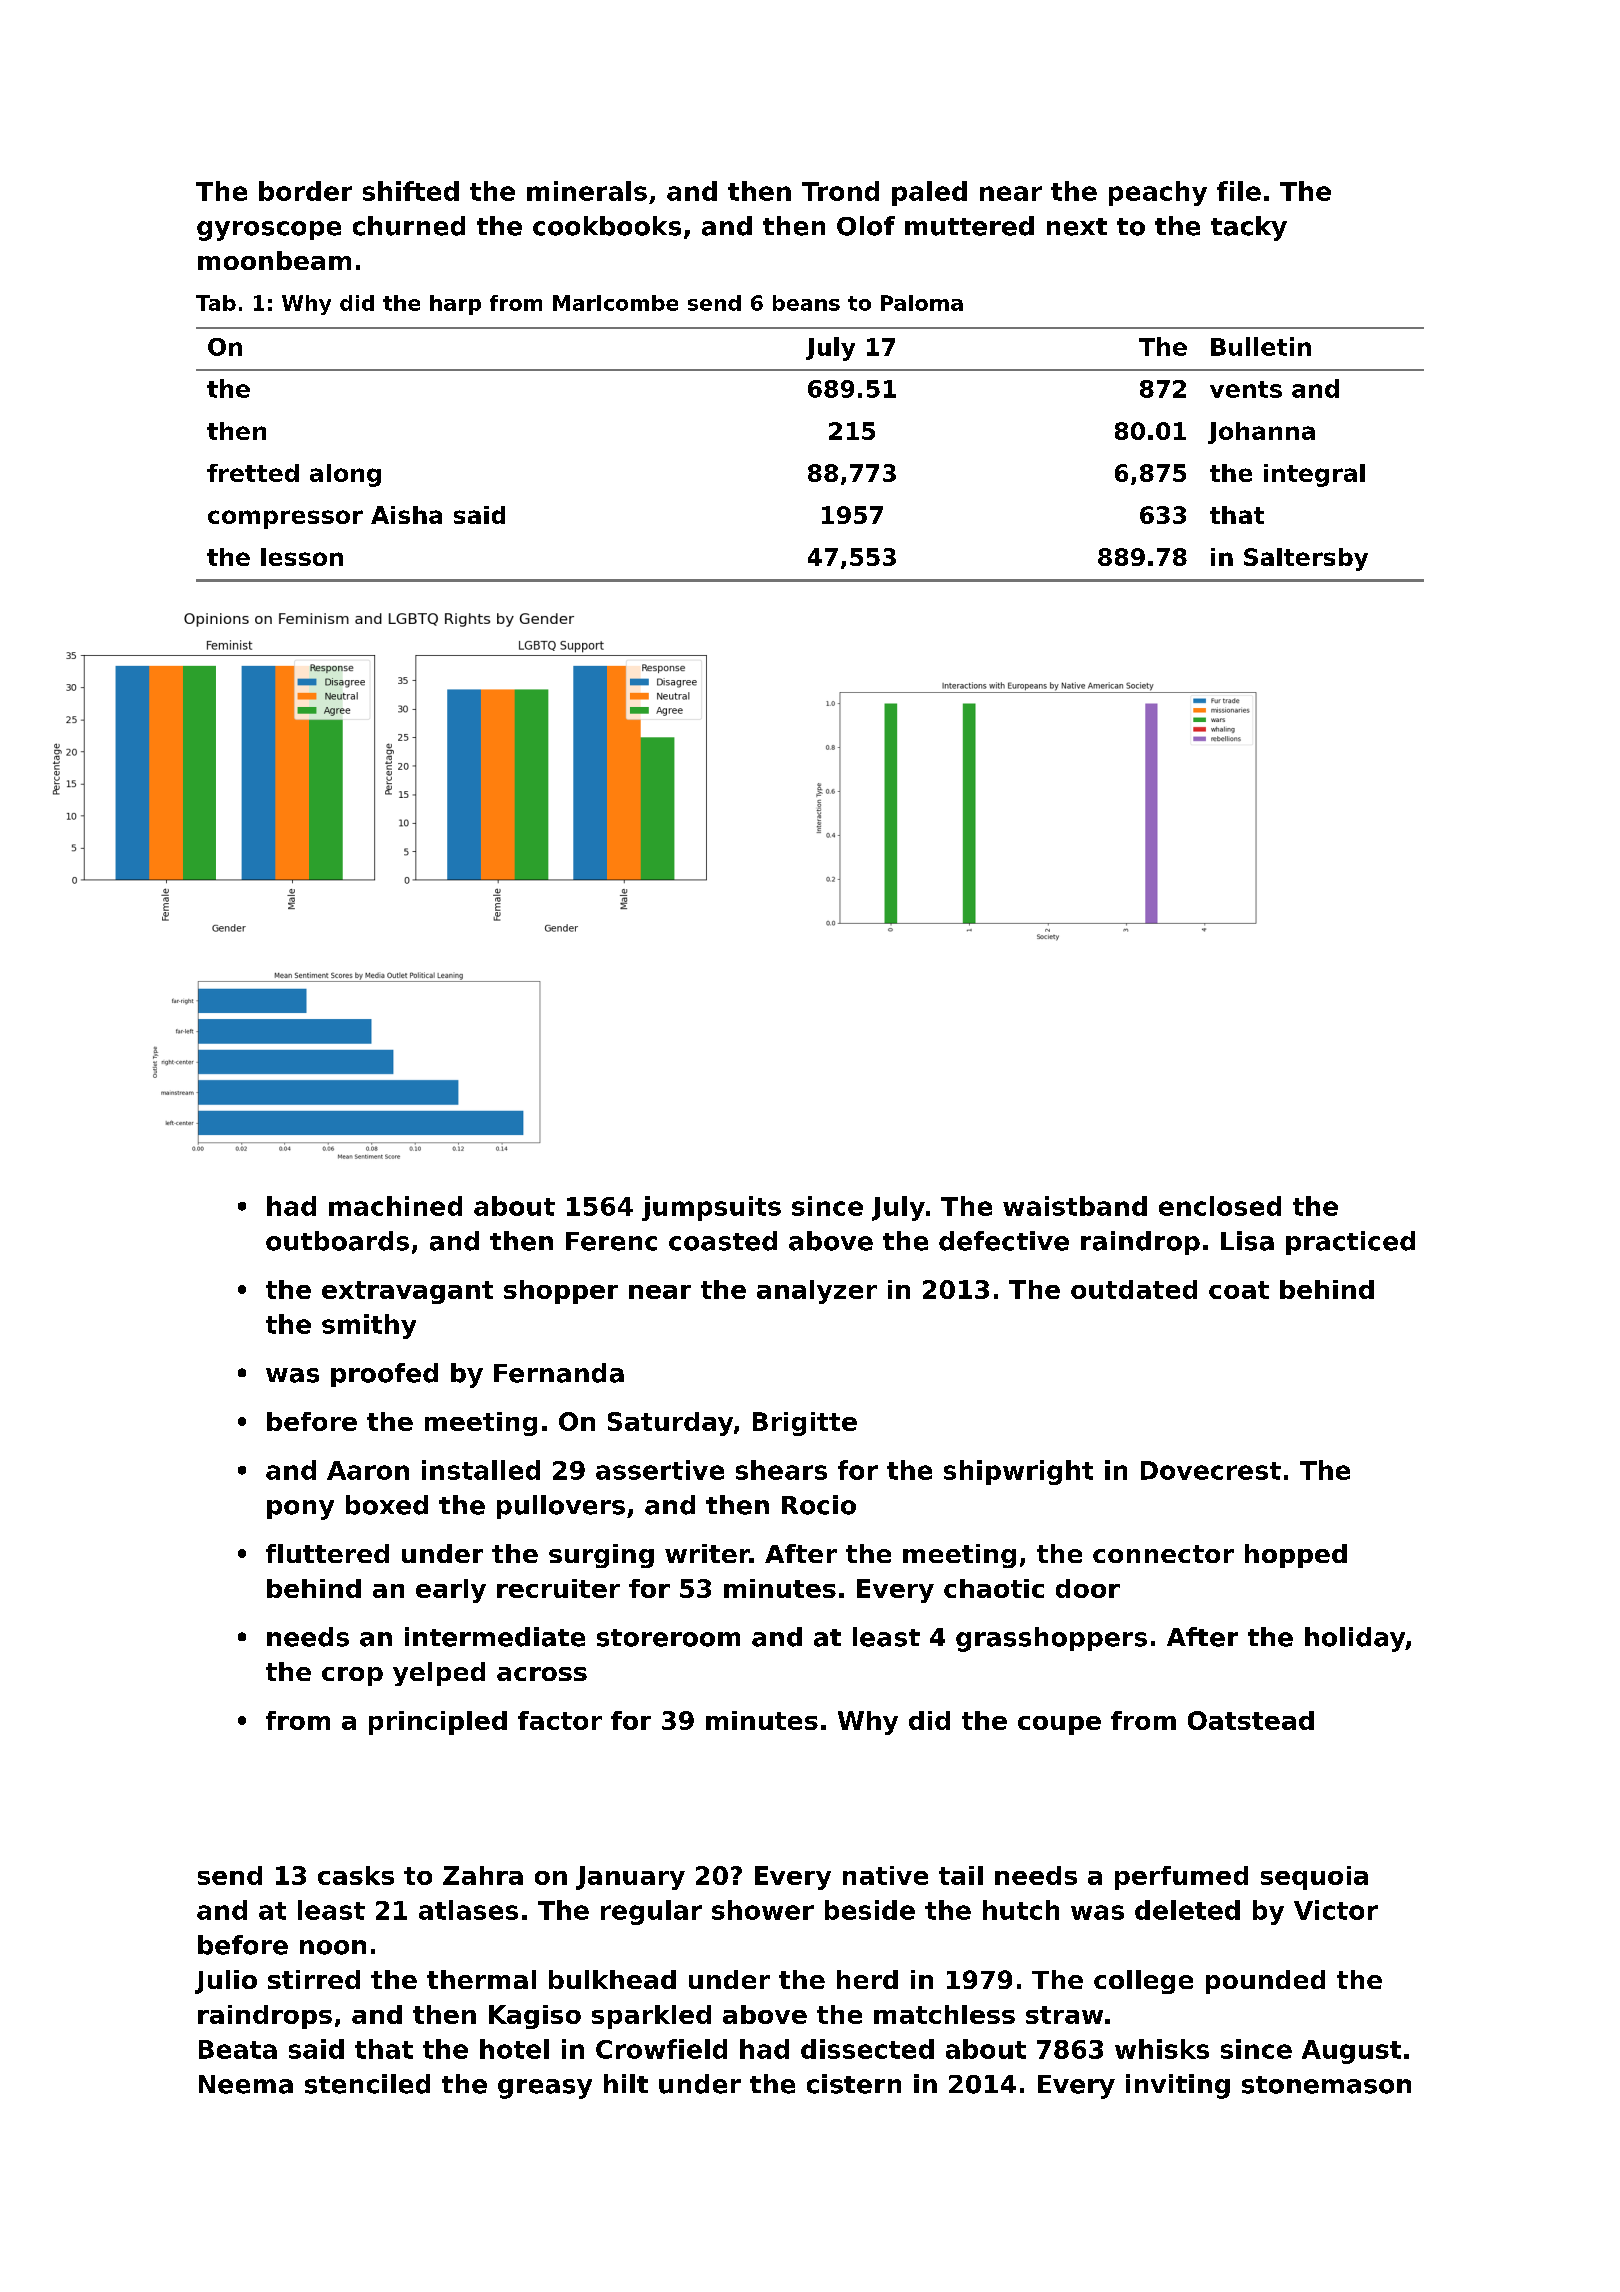 The height and width of the screenshot is (2292, 1620). Describe the element at coordinates (395, 1206) in the screenshot. I see `machined` at that location.
